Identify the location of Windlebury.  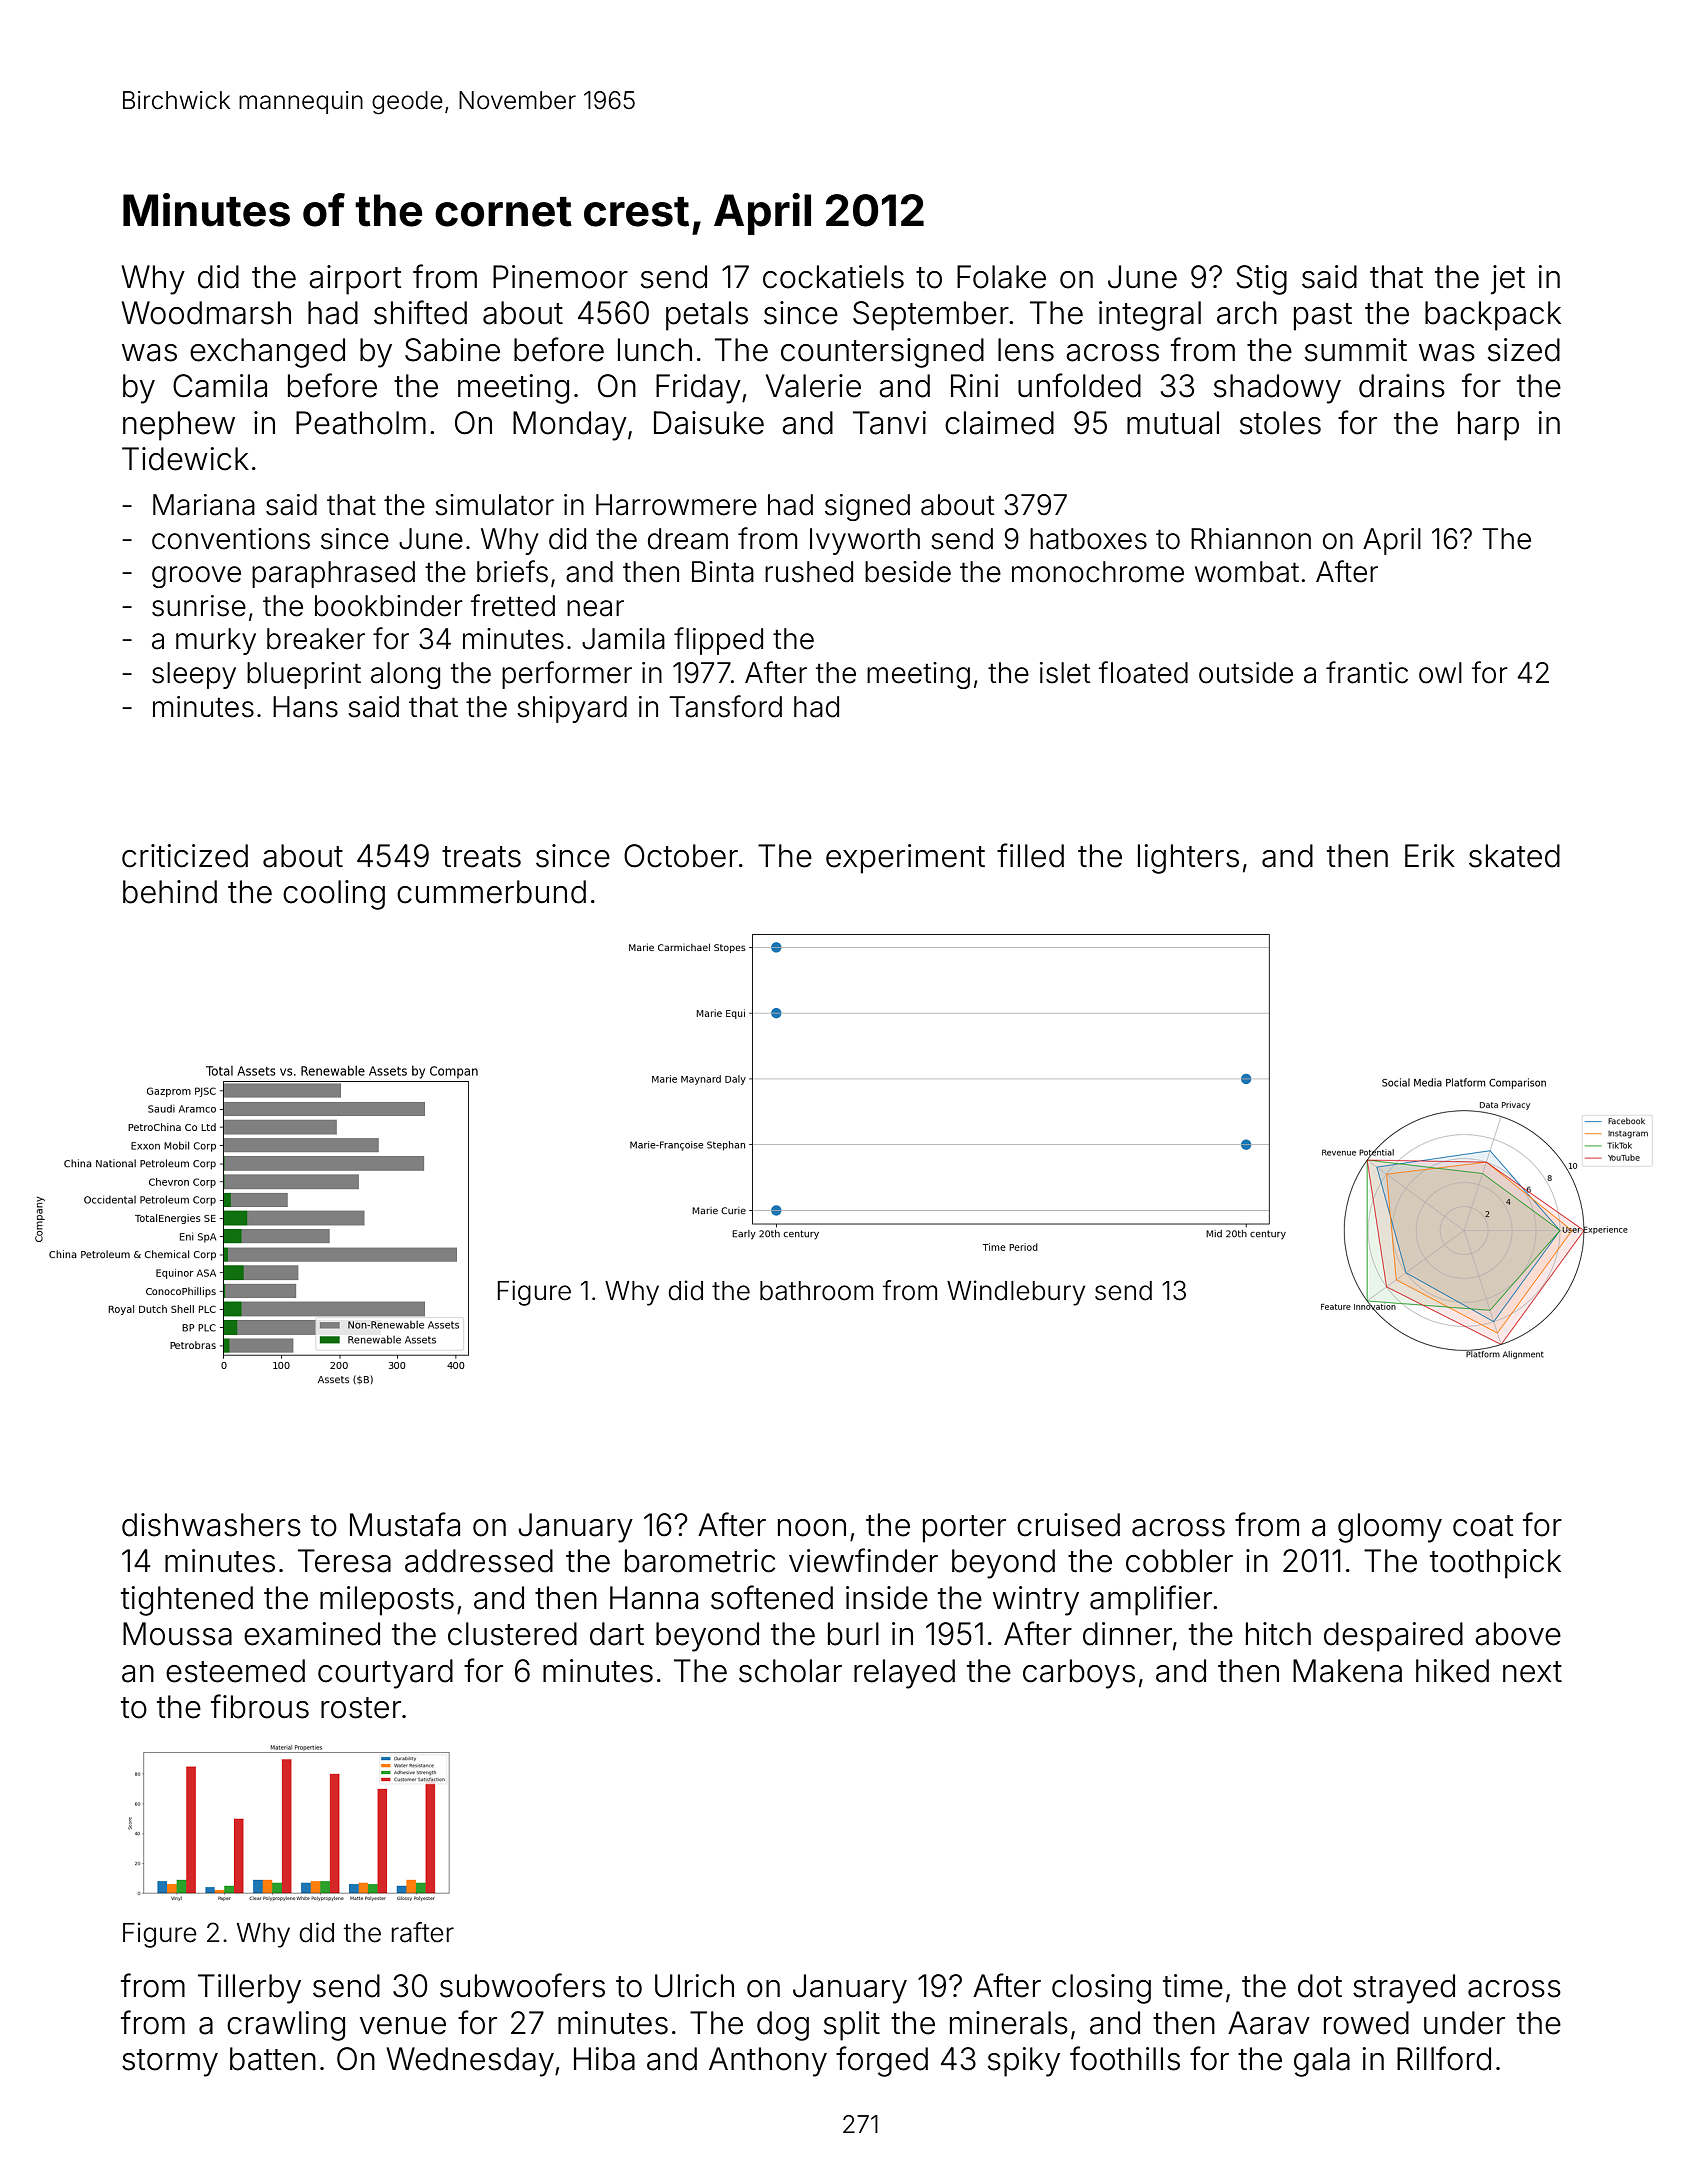
(1016, 1293).
